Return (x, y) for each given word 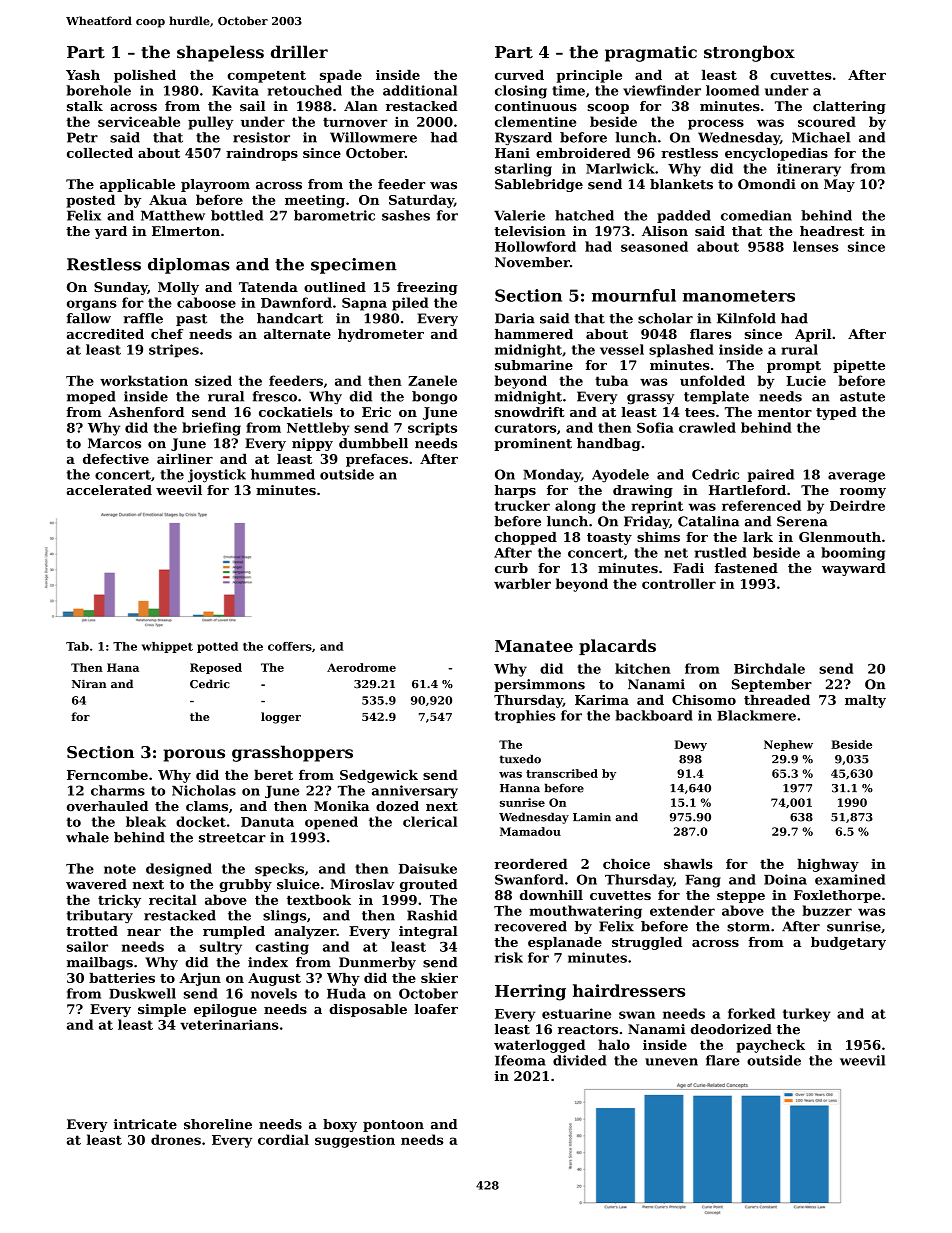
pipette (859, 366)
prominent (533, 444)
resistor (261, 137)
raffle (143, 318)
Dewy (690, 745)
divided (579, 1060)
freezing (427, 288)
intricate (145, 1124)
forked (751, 1013)
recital (173, 899)
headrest (832, 231)
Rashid (432, 915)
